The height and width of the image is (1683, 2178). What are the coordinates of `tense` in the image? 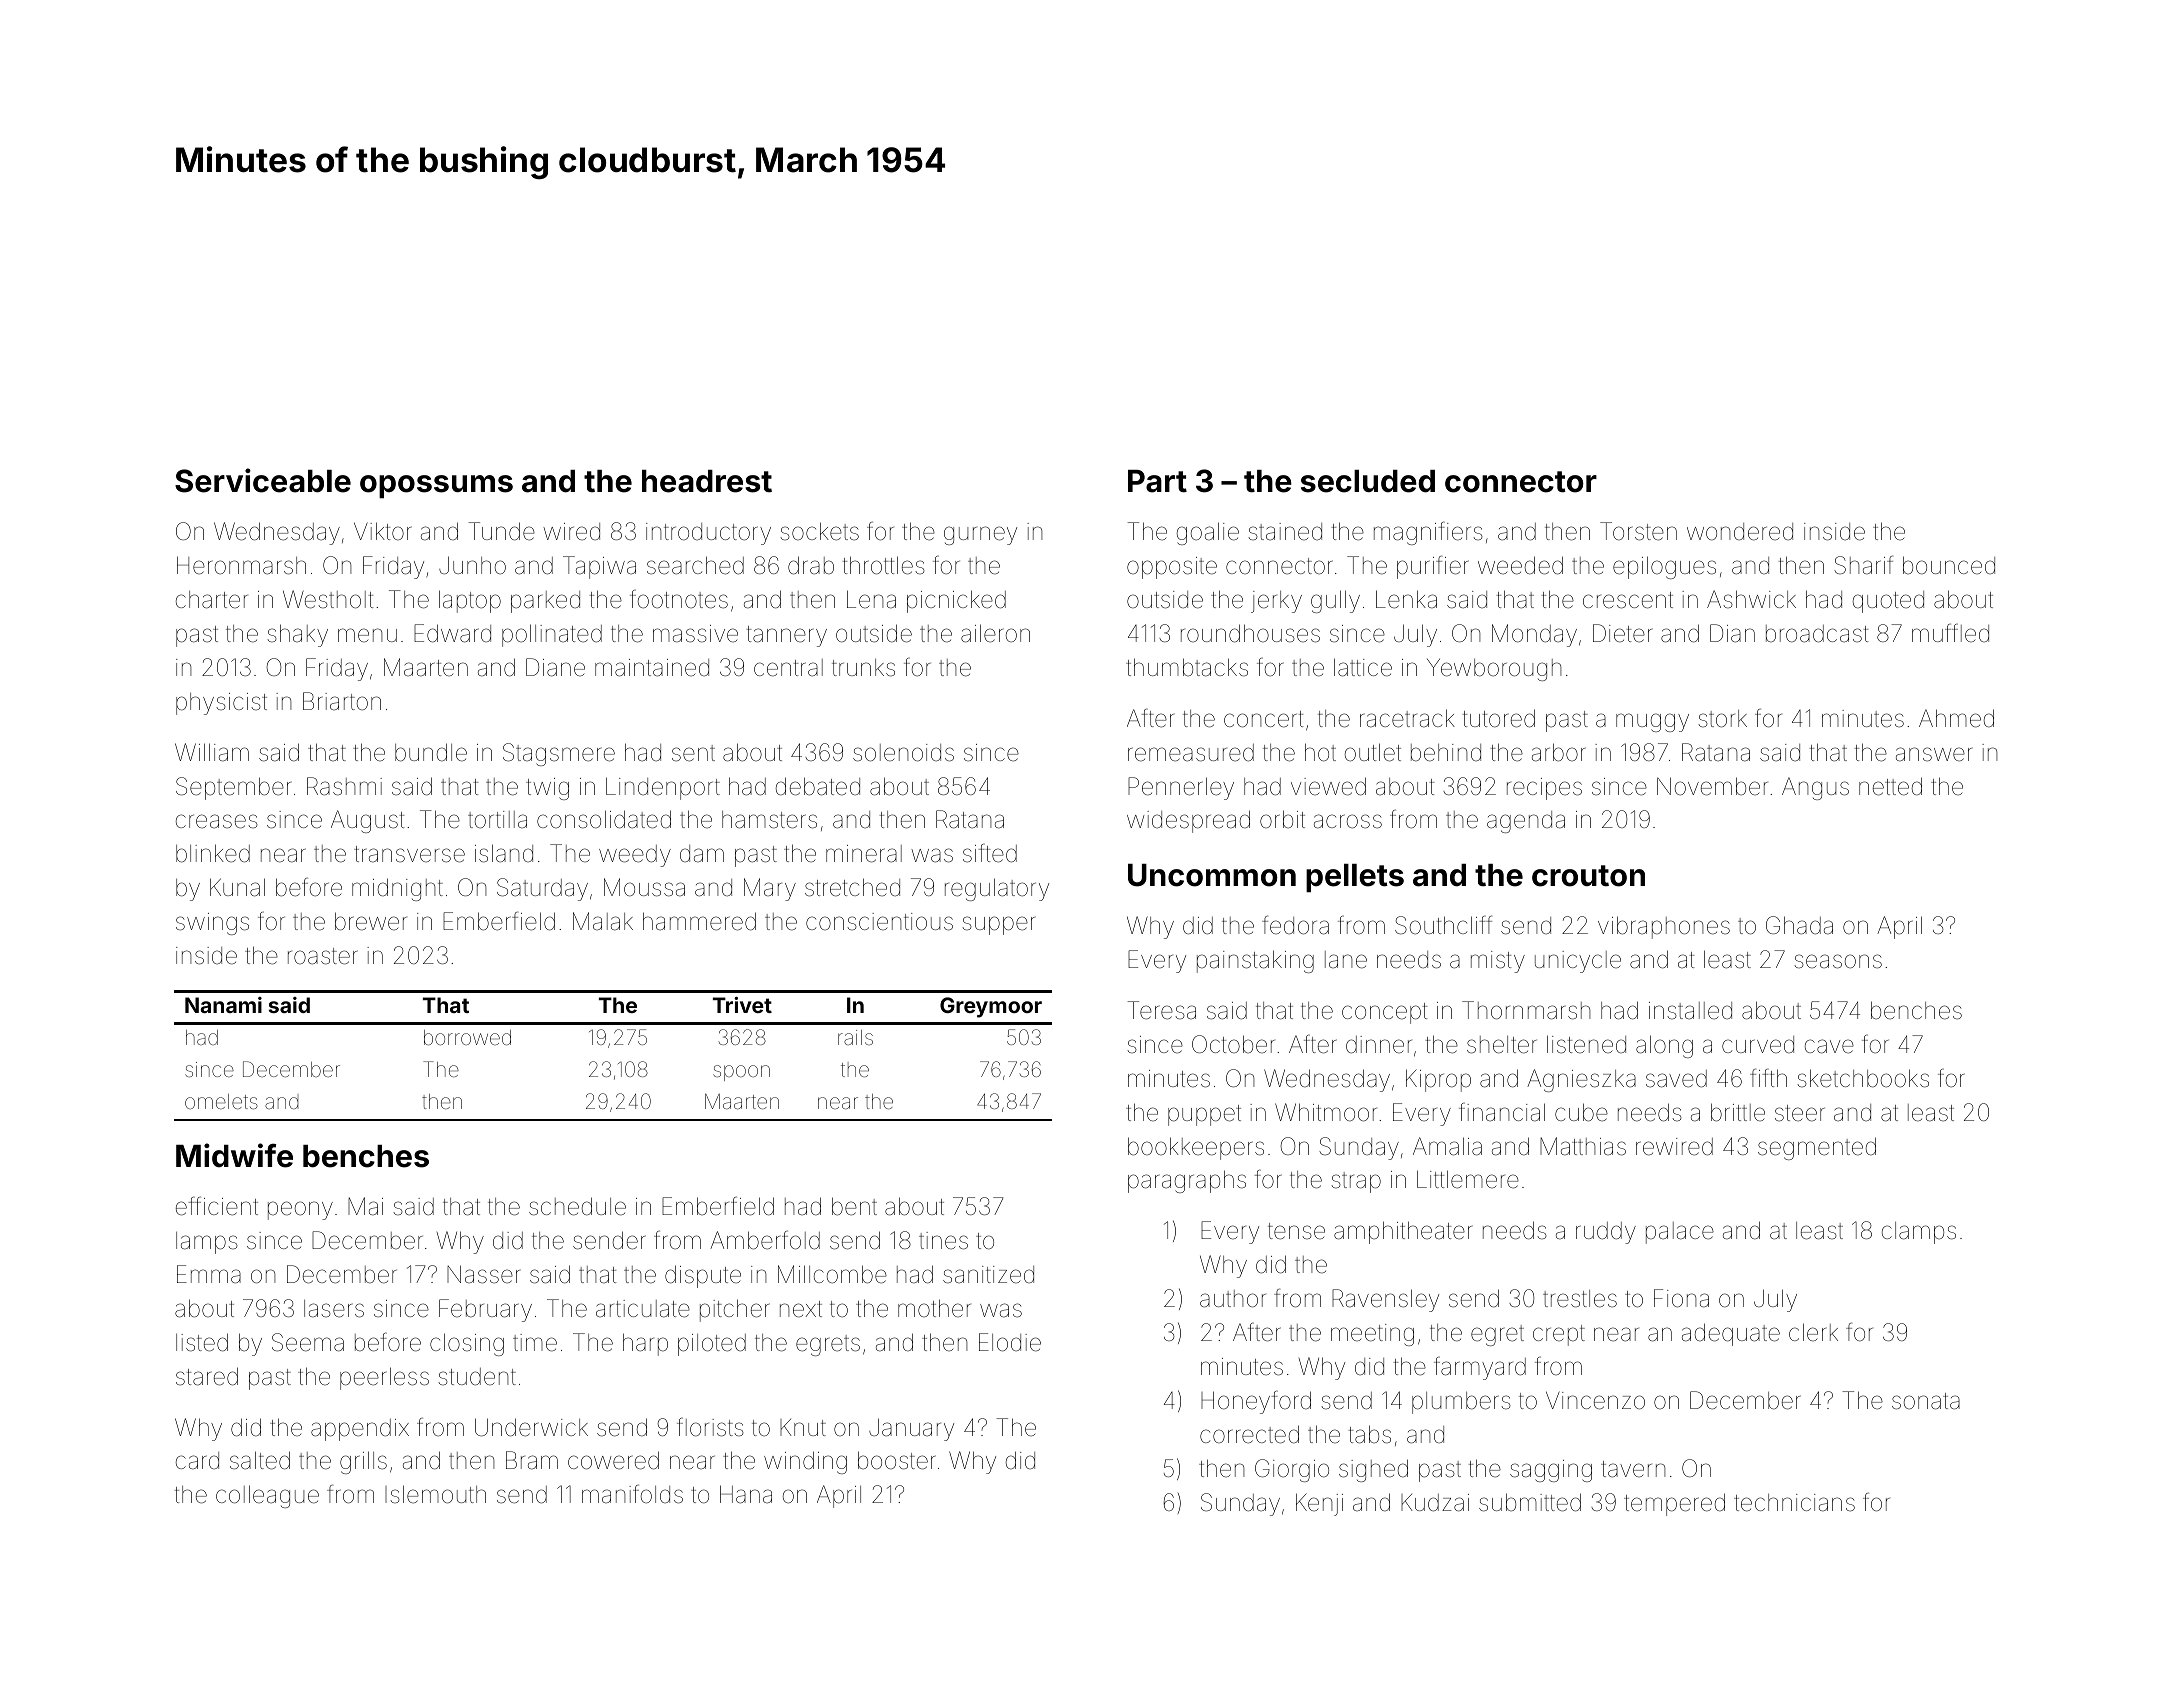 It's located at (1296, 1231).
